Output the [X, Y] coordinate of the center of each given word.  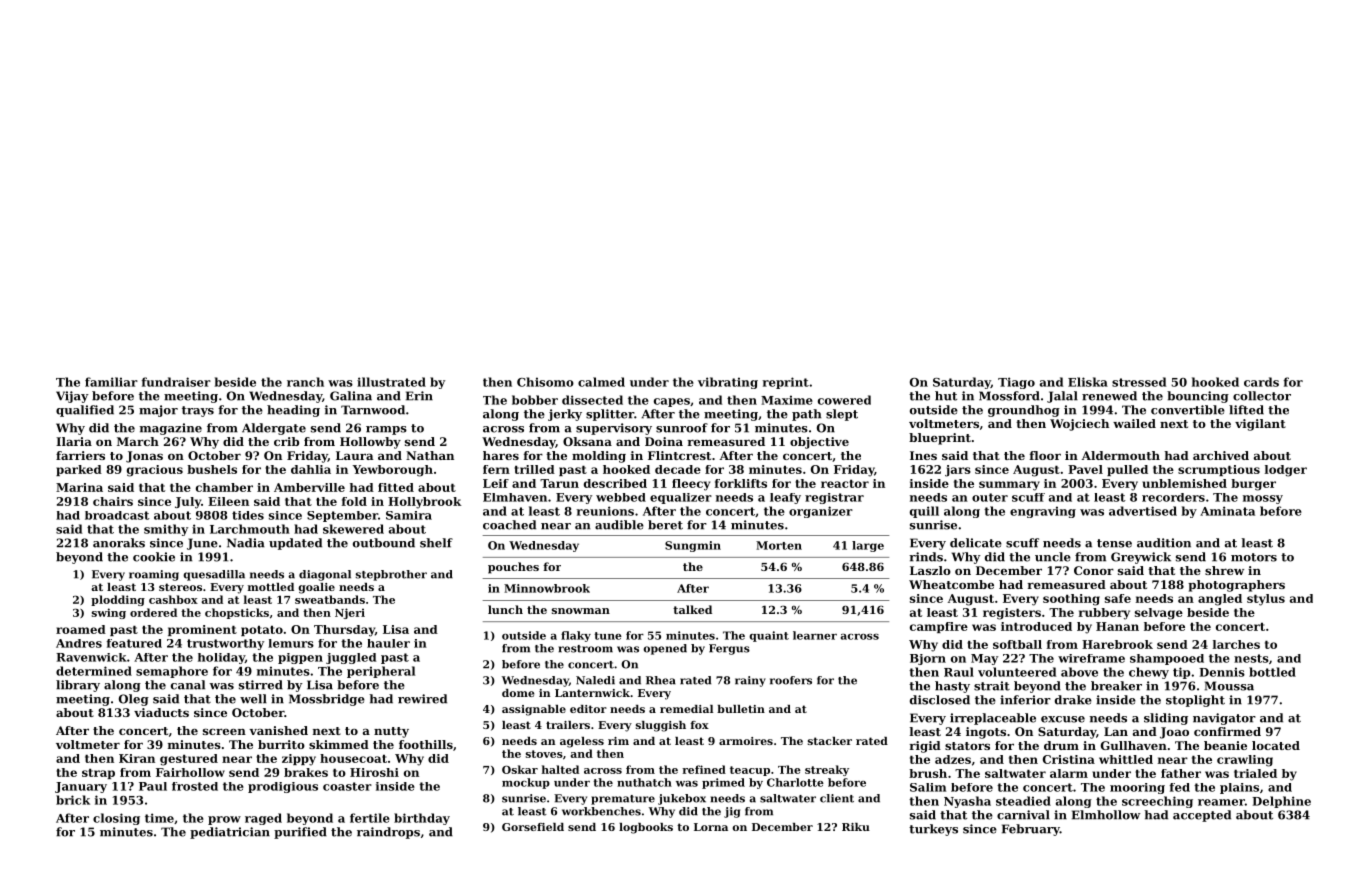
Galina [351, 396]
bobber [535, 400]
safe [1118, 598]
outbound [384, 543]
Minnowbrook [547, 588]
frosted [195, 786]
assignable [534, 710]
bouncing [1198, 397]
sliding [1166, 719]
